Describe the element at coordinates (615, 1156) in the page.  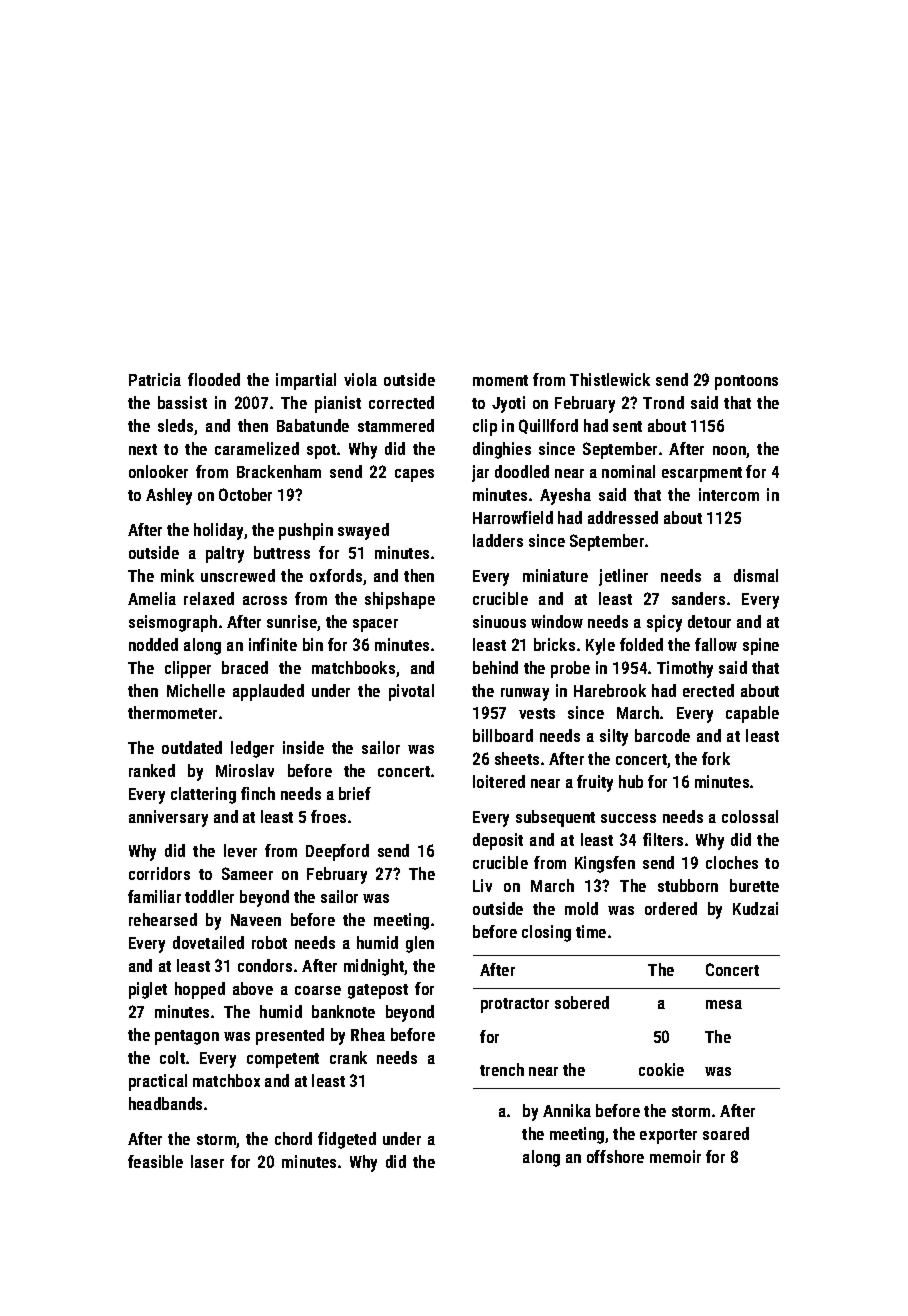
I see `offshore` at that location.
